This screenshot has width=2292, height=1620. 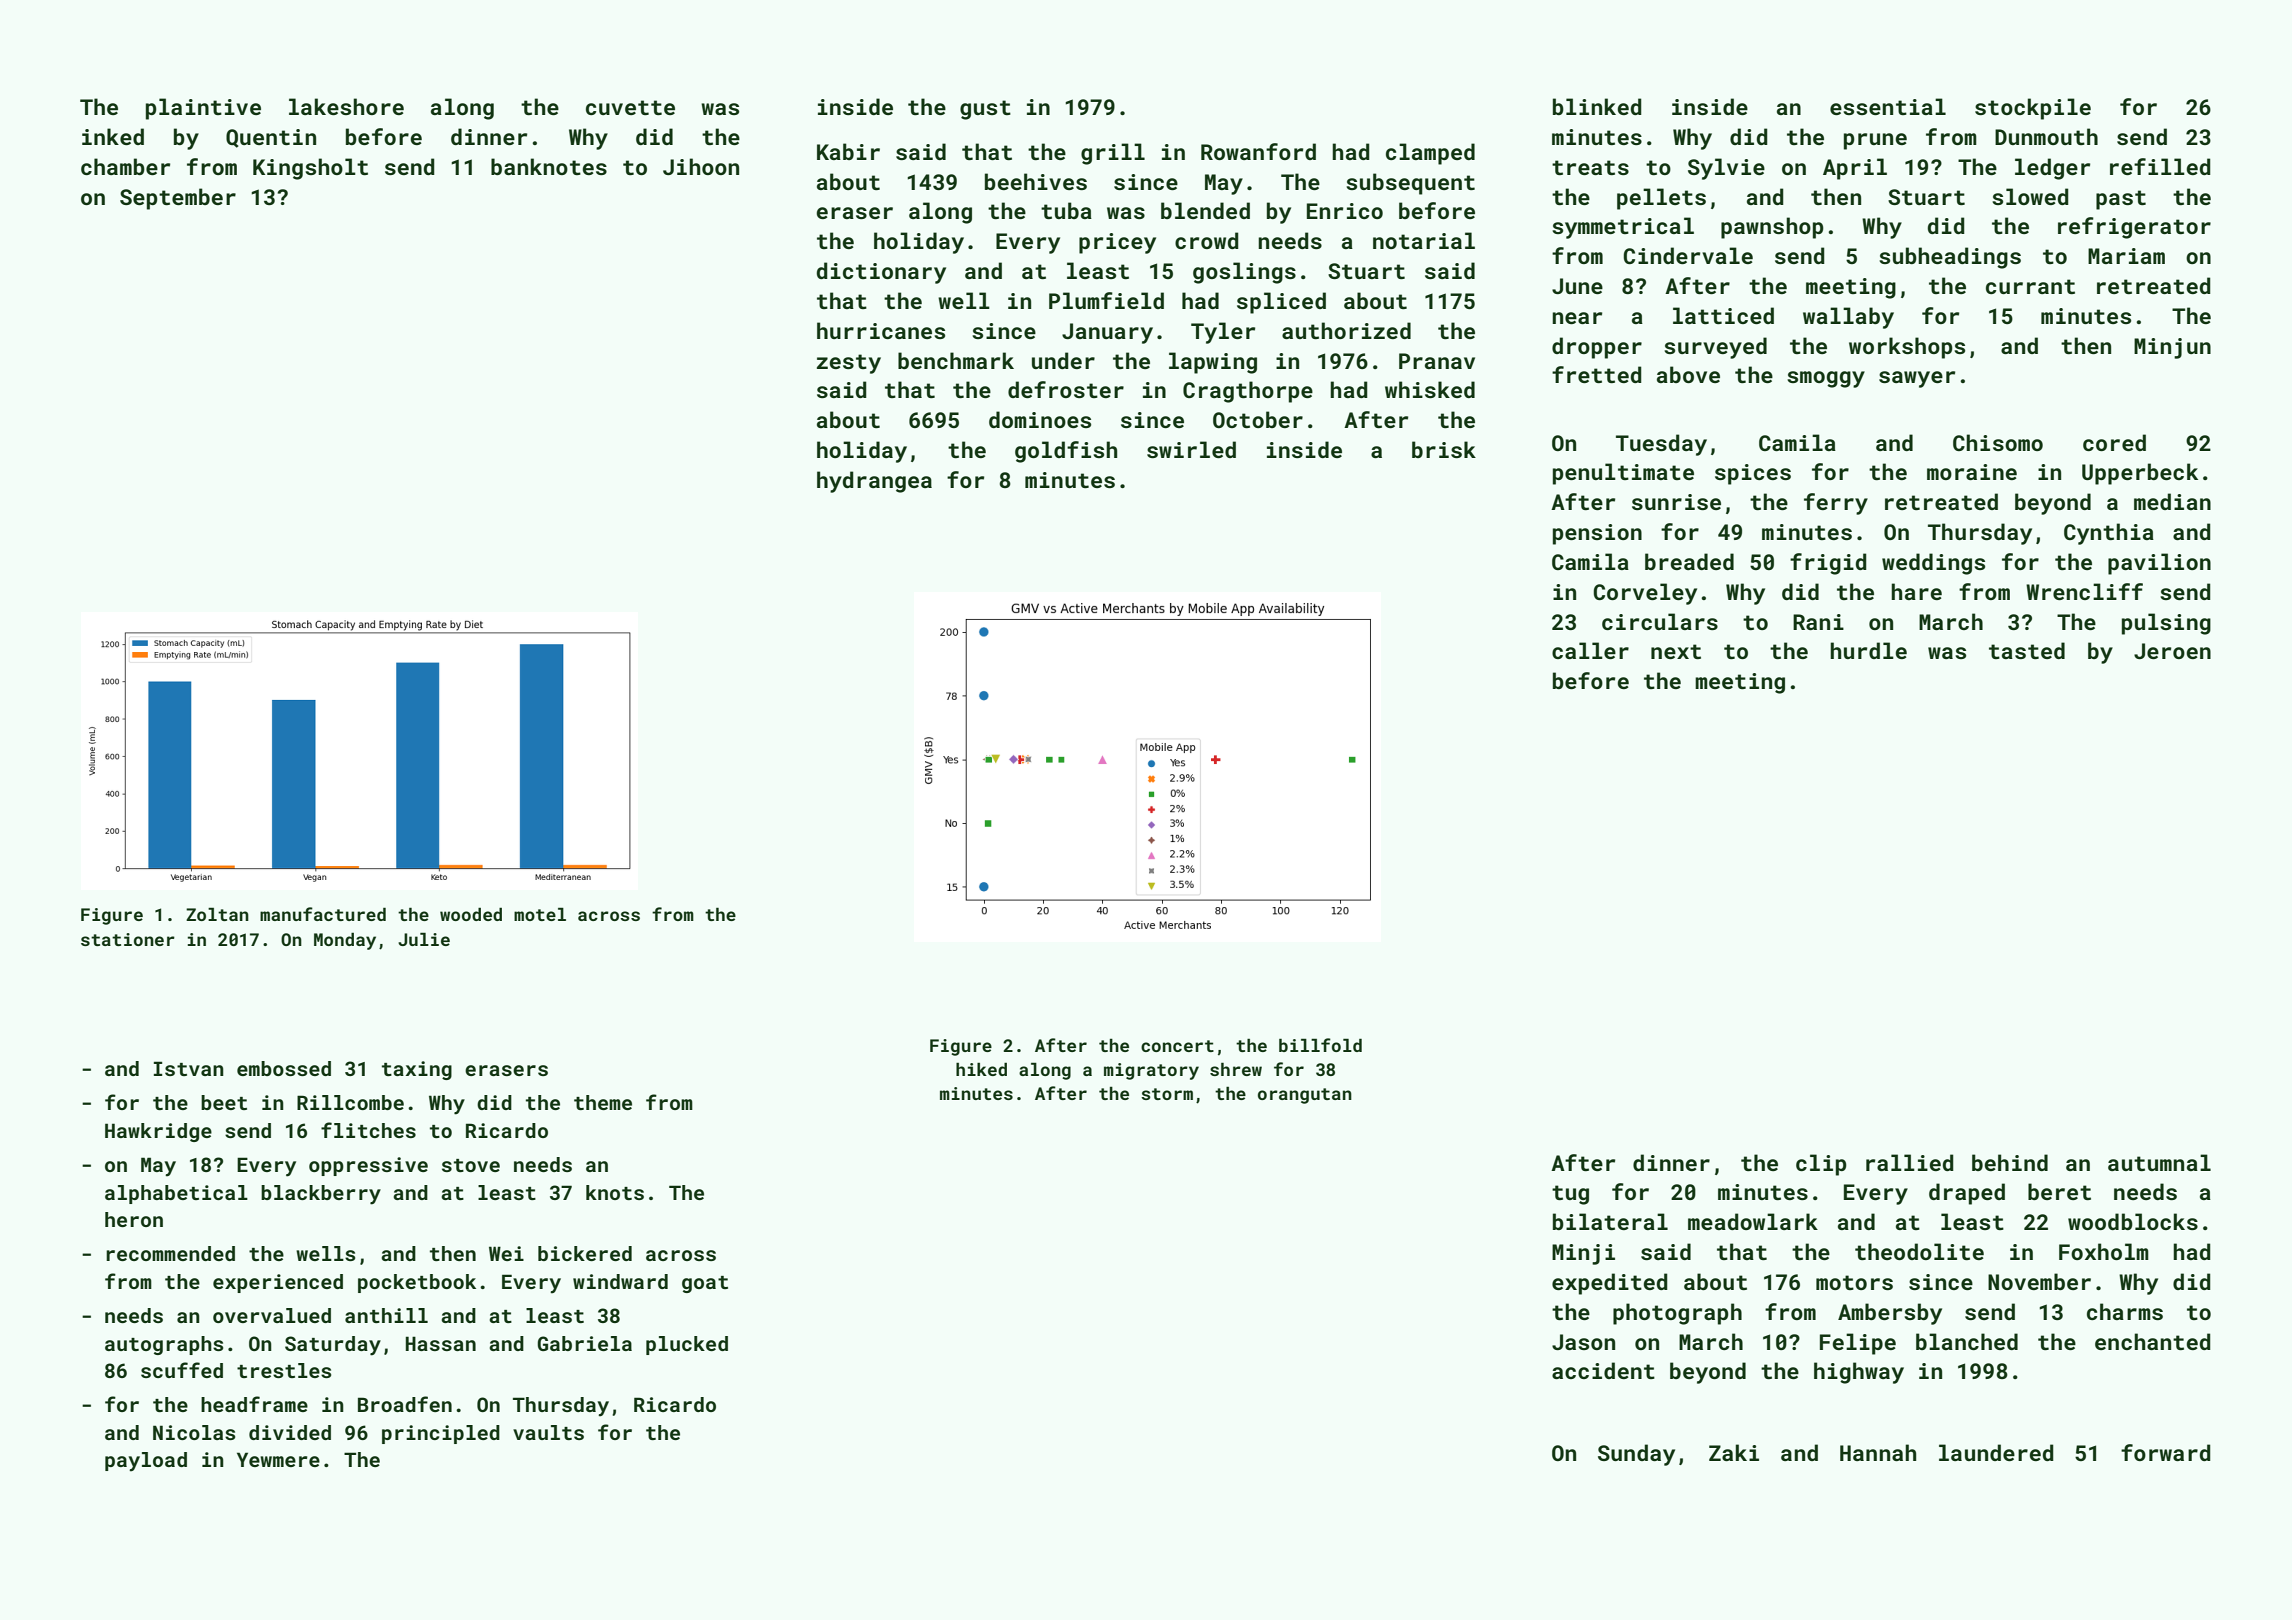 I want to click on manufactured, so click(x=323, y=914).
